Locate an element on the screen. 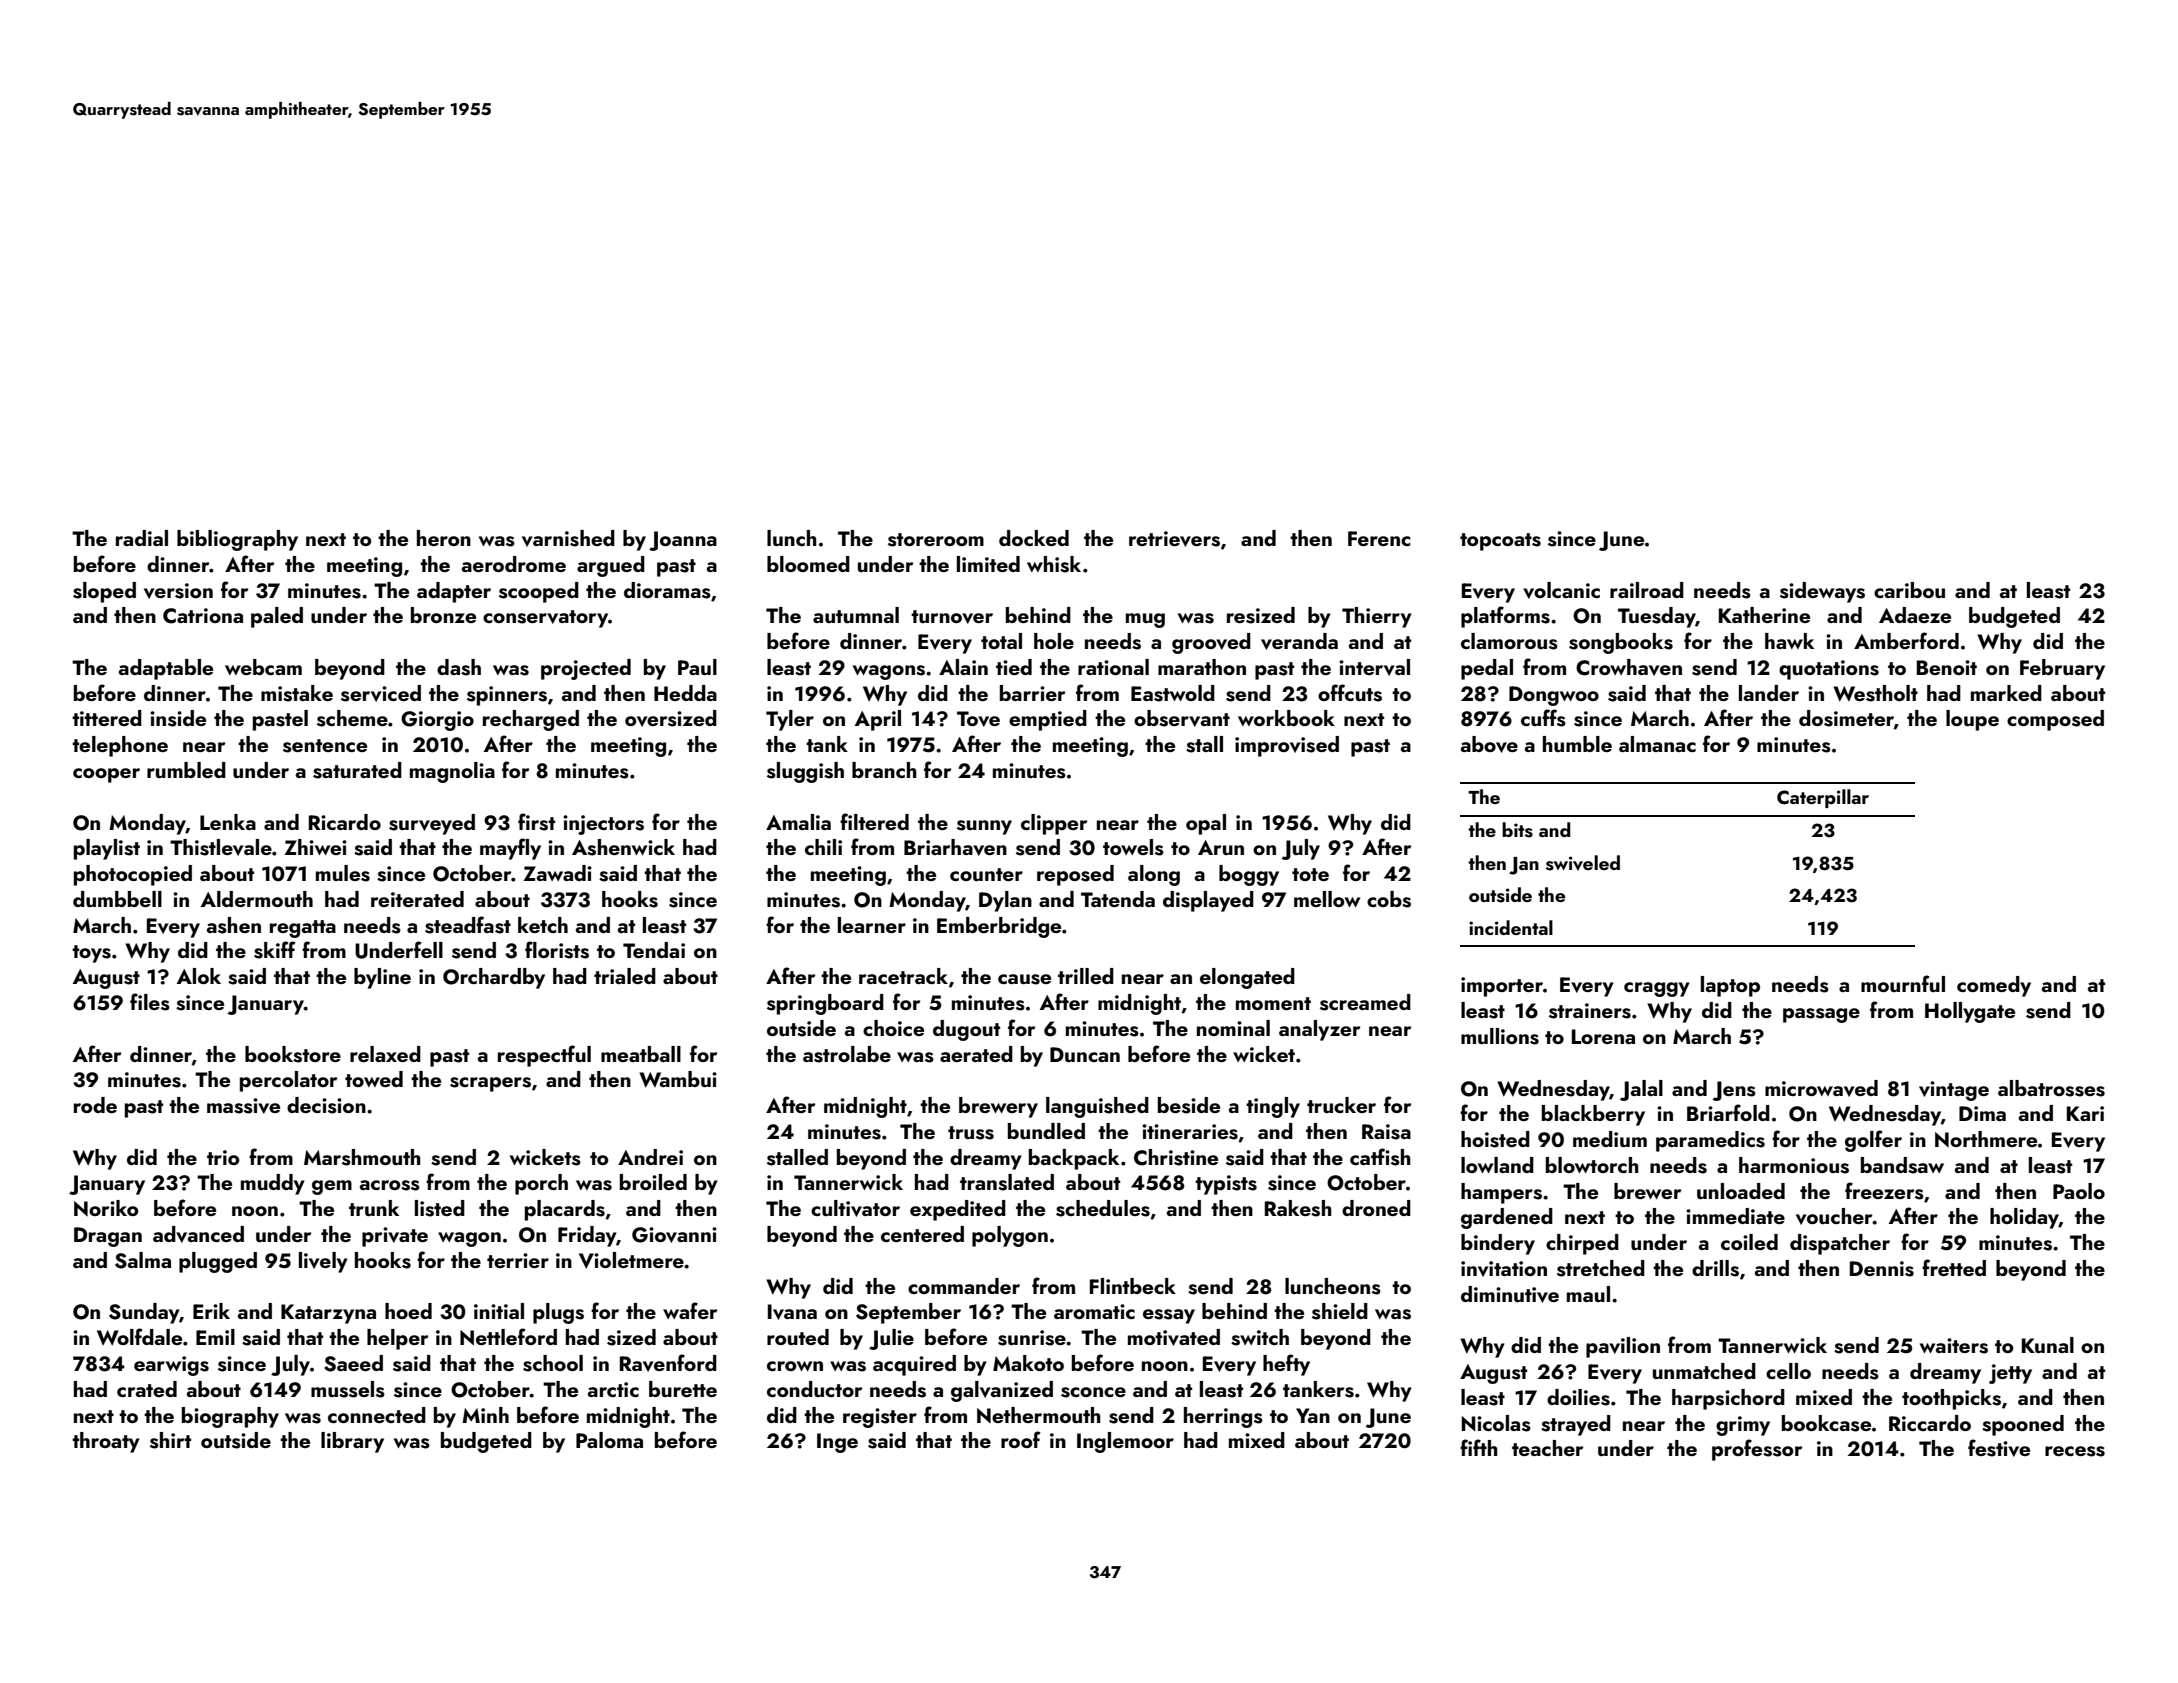  polygon is located at coordinates (1010, 1236).
